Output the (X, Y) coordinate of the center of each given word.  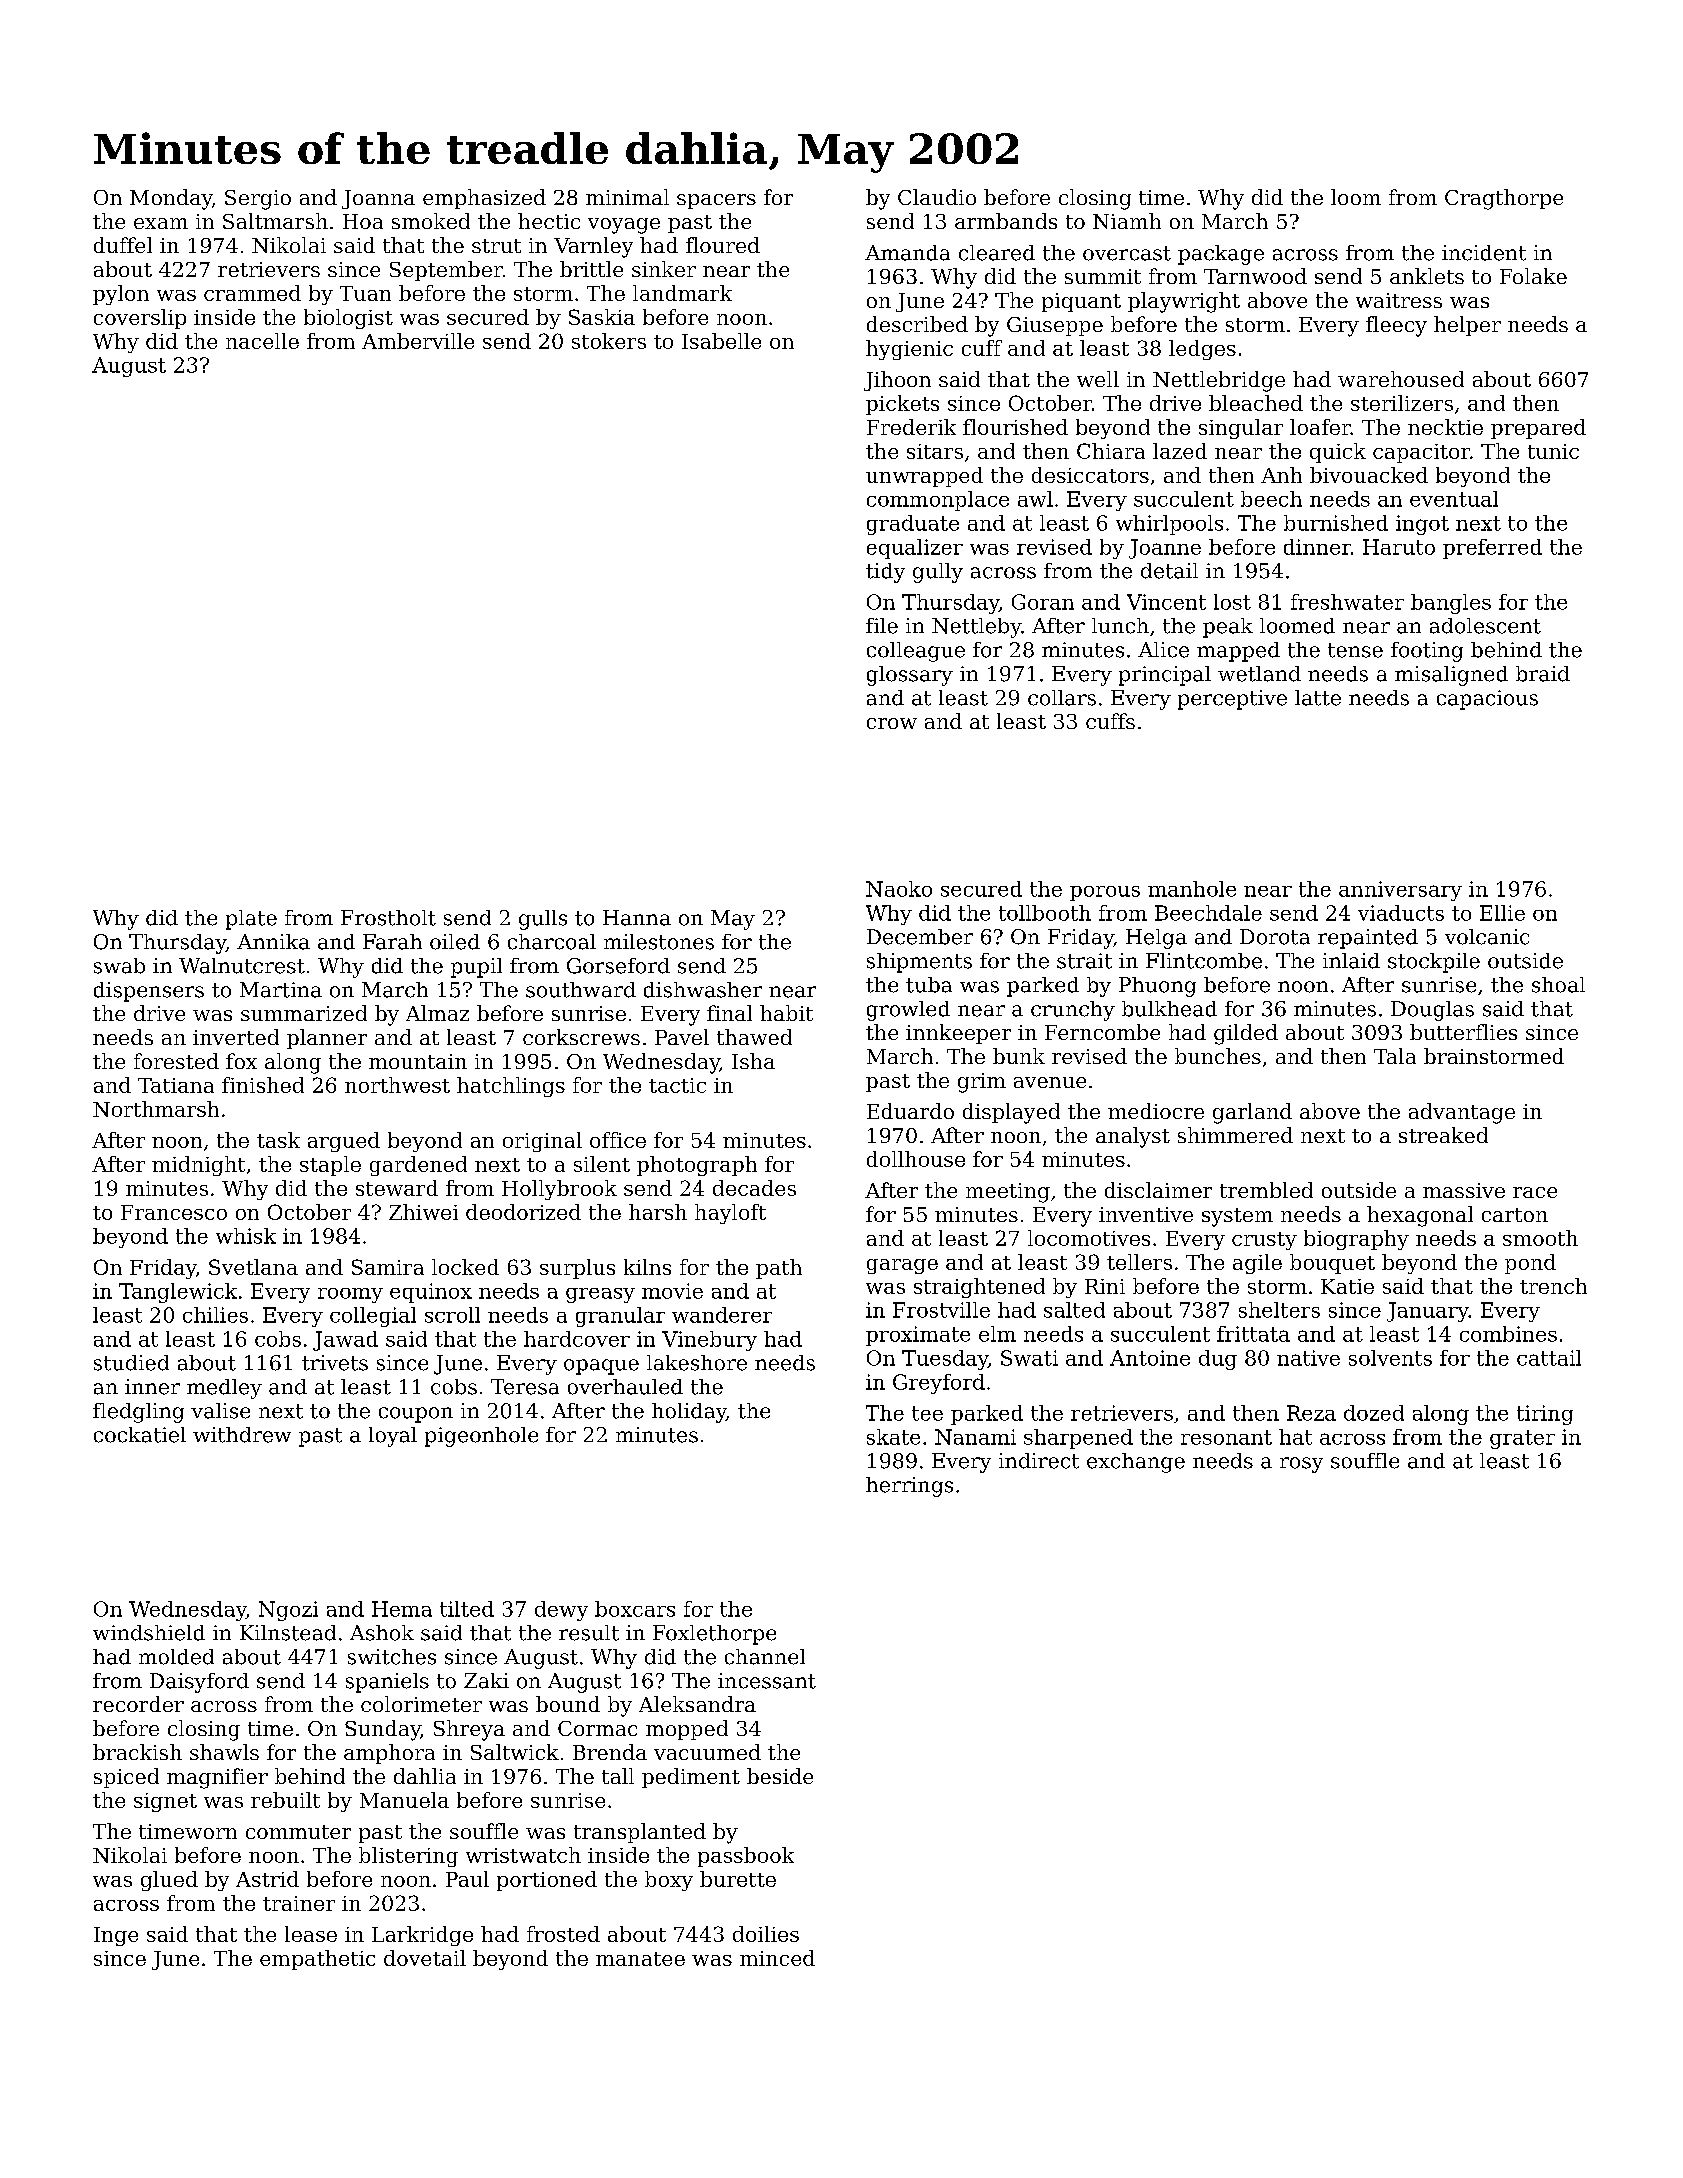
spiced (126, 1778)
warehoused (1401, 379)
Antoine (1150, 1358)
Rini (1105, 1286)
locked (465, 1267)
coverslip (140, 319)
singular (1241, 429)
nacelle (262, 341)
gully (938, 573)
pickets (902, 405)
